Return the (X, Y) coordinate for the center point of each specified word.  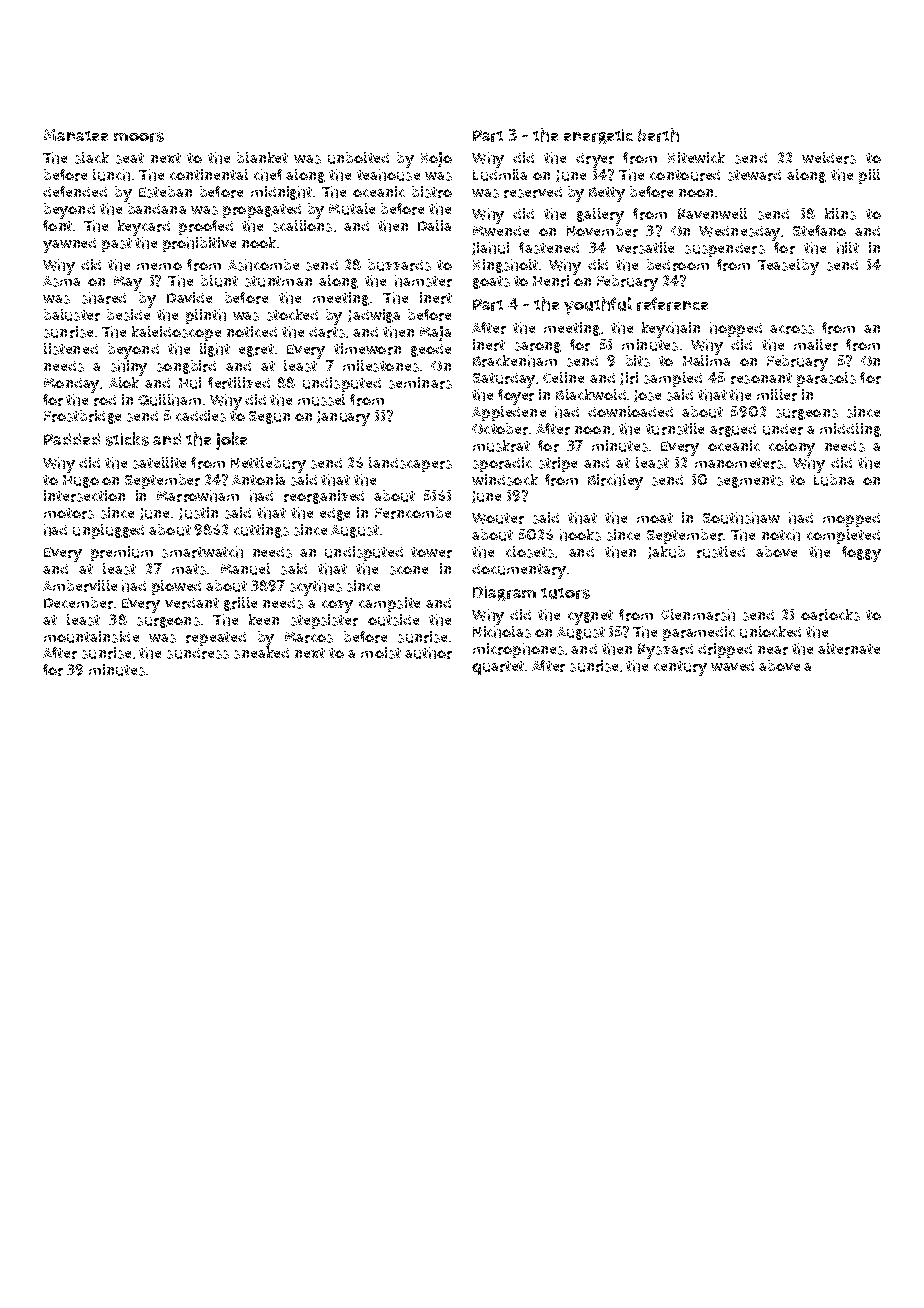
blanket (262, 157)
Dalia (434, 225)
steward (754, 175)
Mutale (352, 209)
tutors (565, 593)
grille (240, 604)
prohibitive (199, 244)
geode (431, 350)
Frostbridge (82, 417)
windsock (505, 480)
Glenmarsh (698, 615)
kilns (840, 214)
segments (750, 481)
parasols (826, 379)
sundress (198, 653)
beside (128, 315)
